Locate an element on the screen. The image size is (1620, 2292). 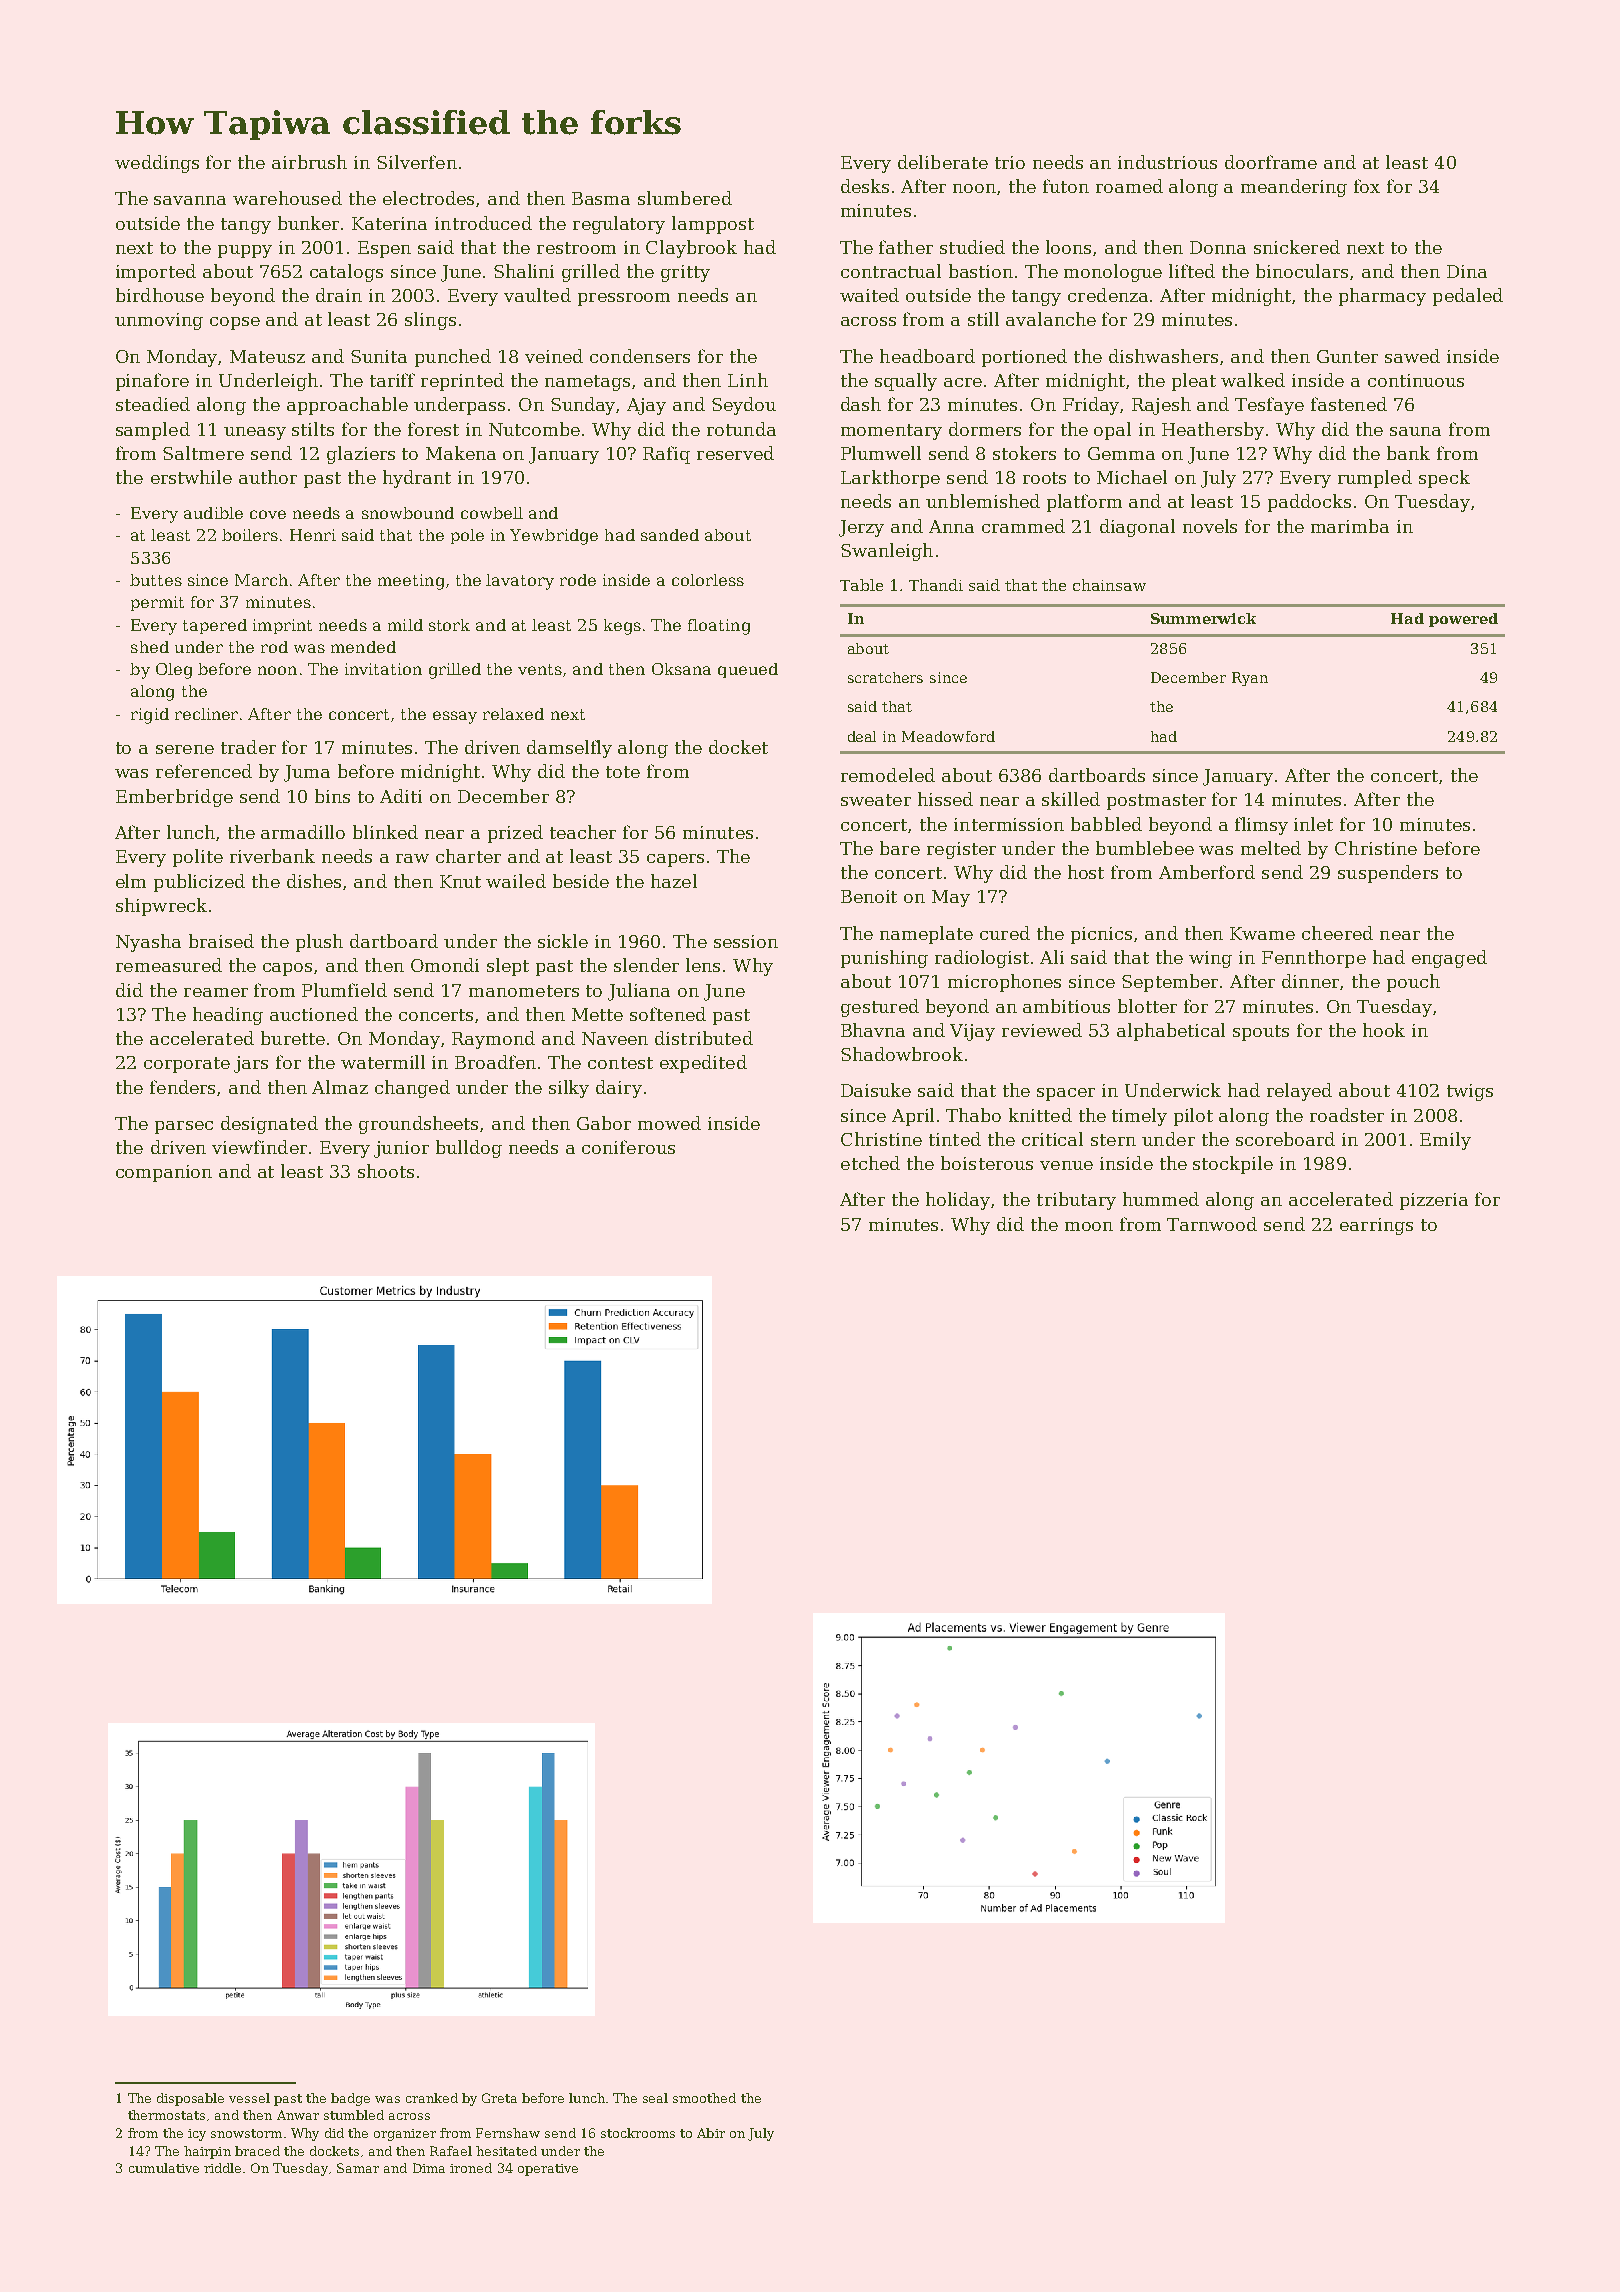
coniferous is located at coordinates (628, 1147).
